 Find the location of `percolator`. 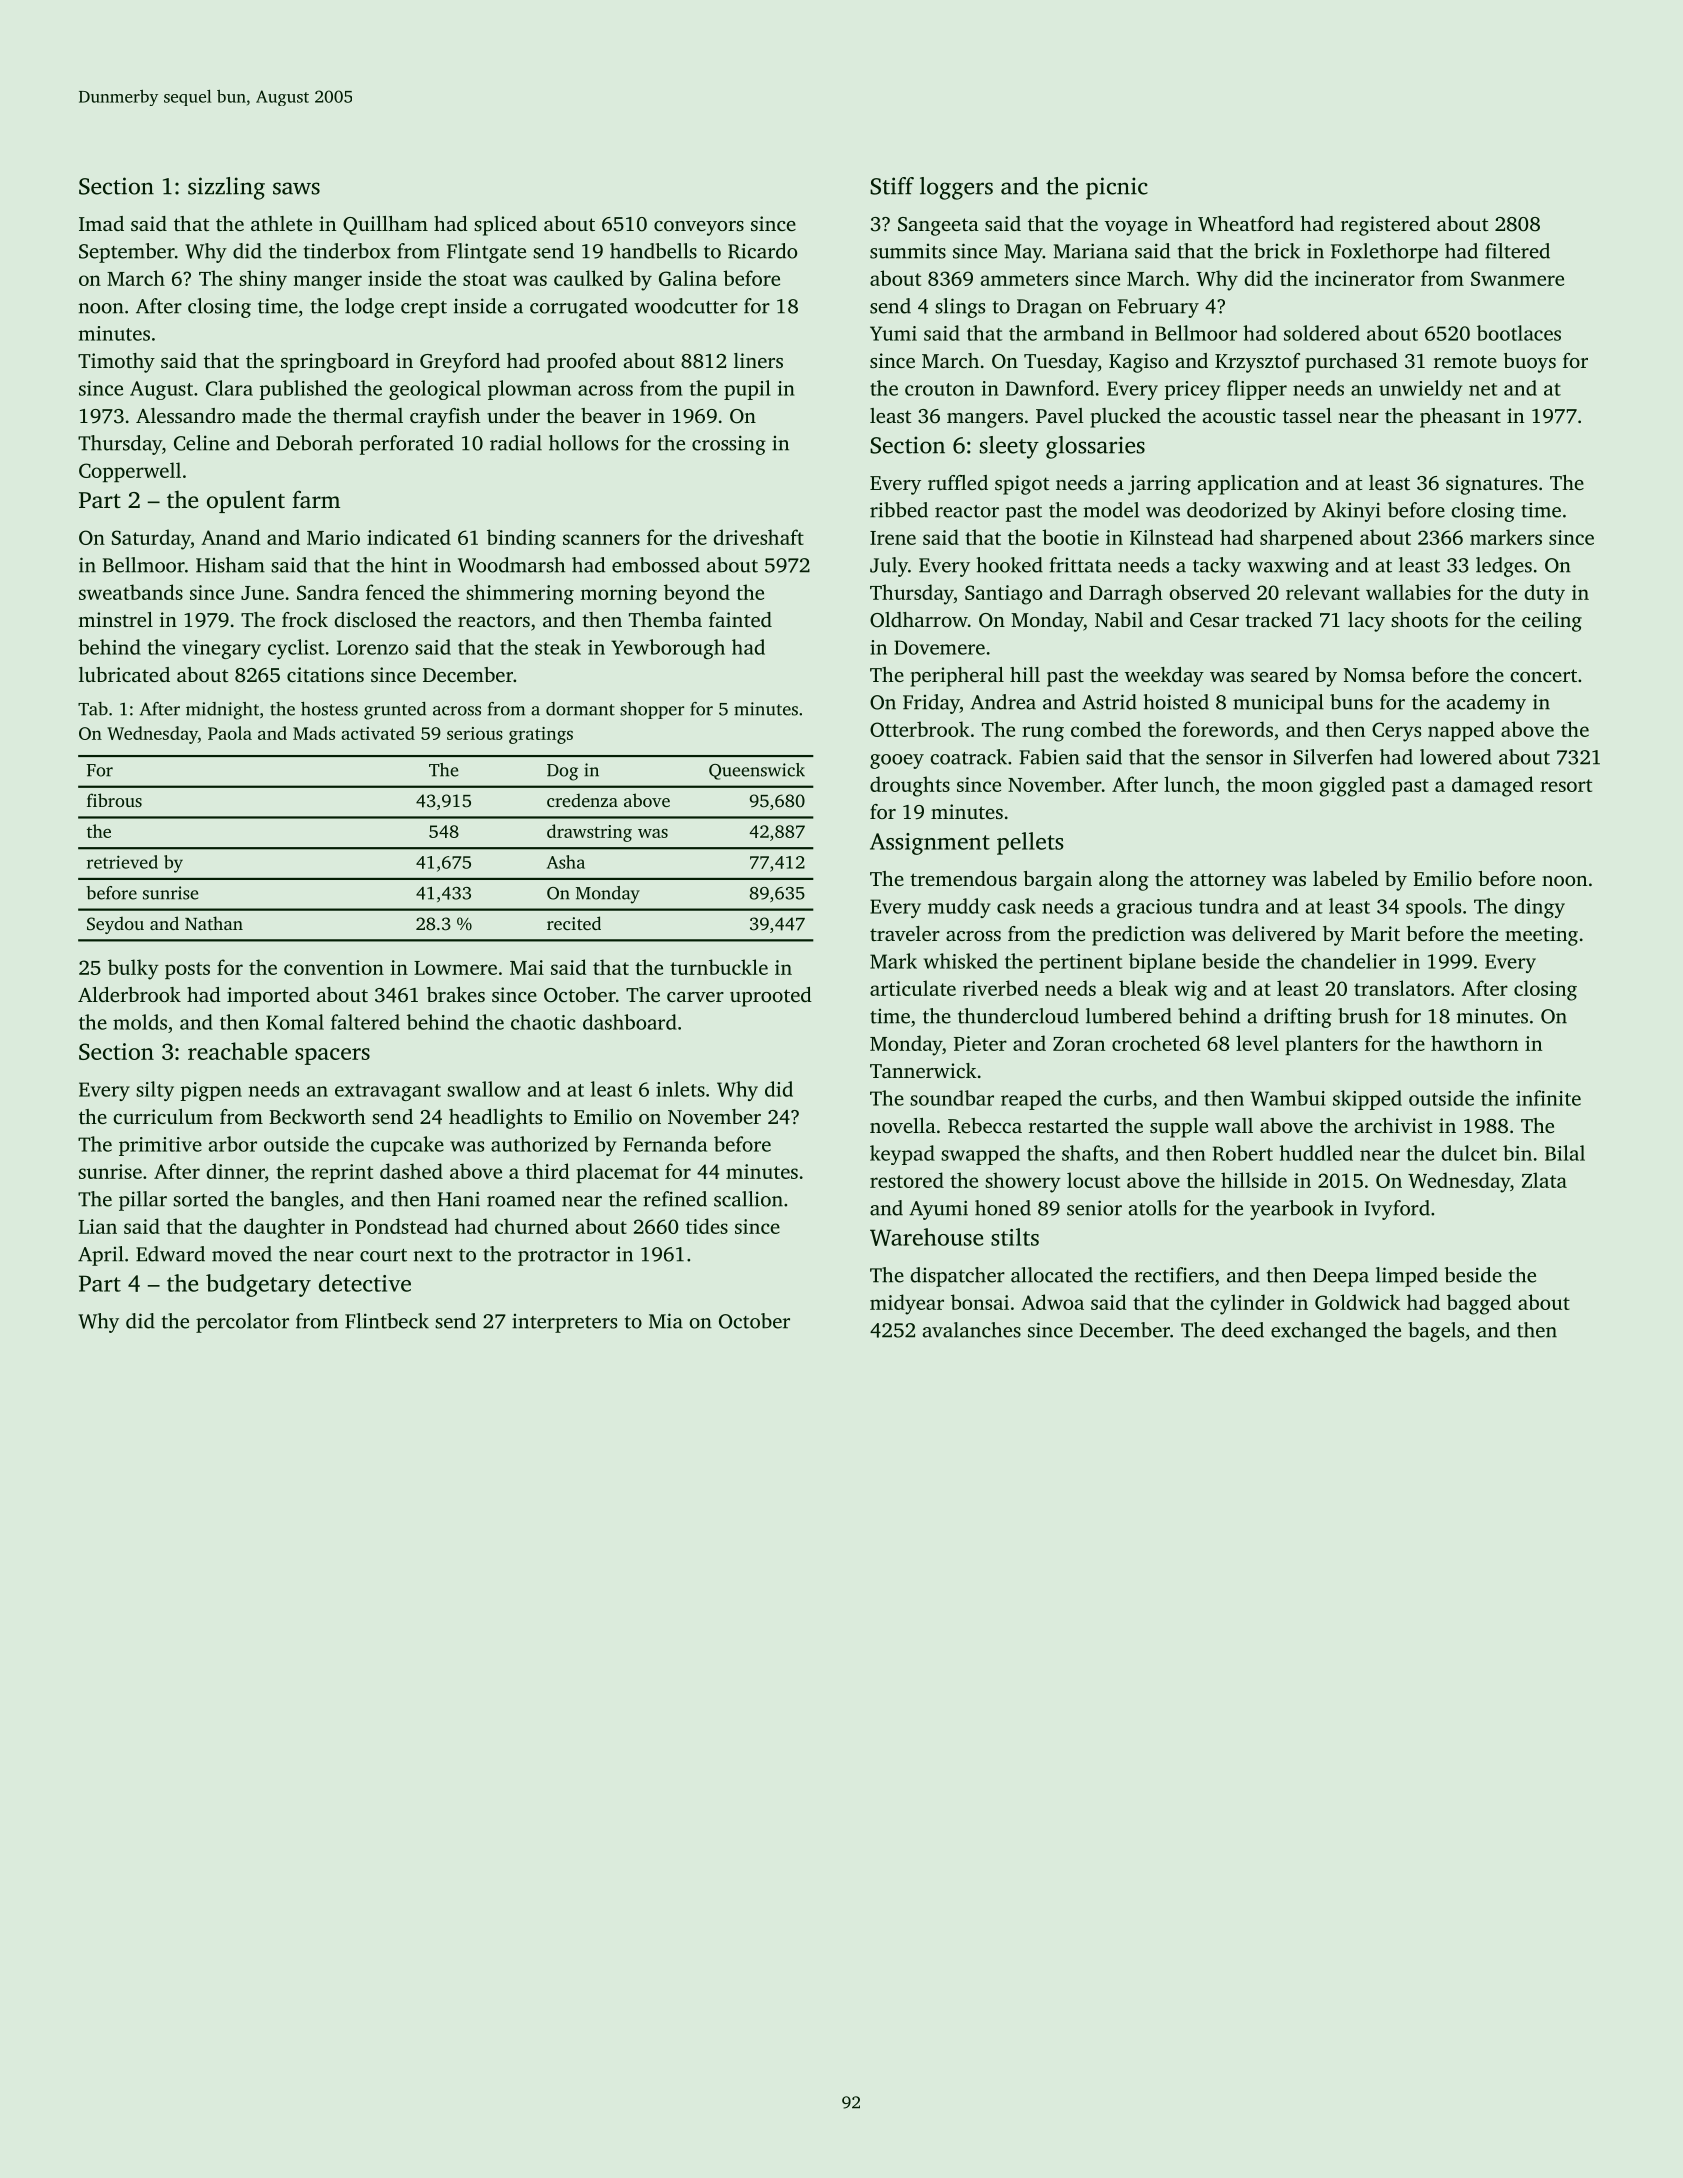

percolator is located at coordinates (242, 1323).
